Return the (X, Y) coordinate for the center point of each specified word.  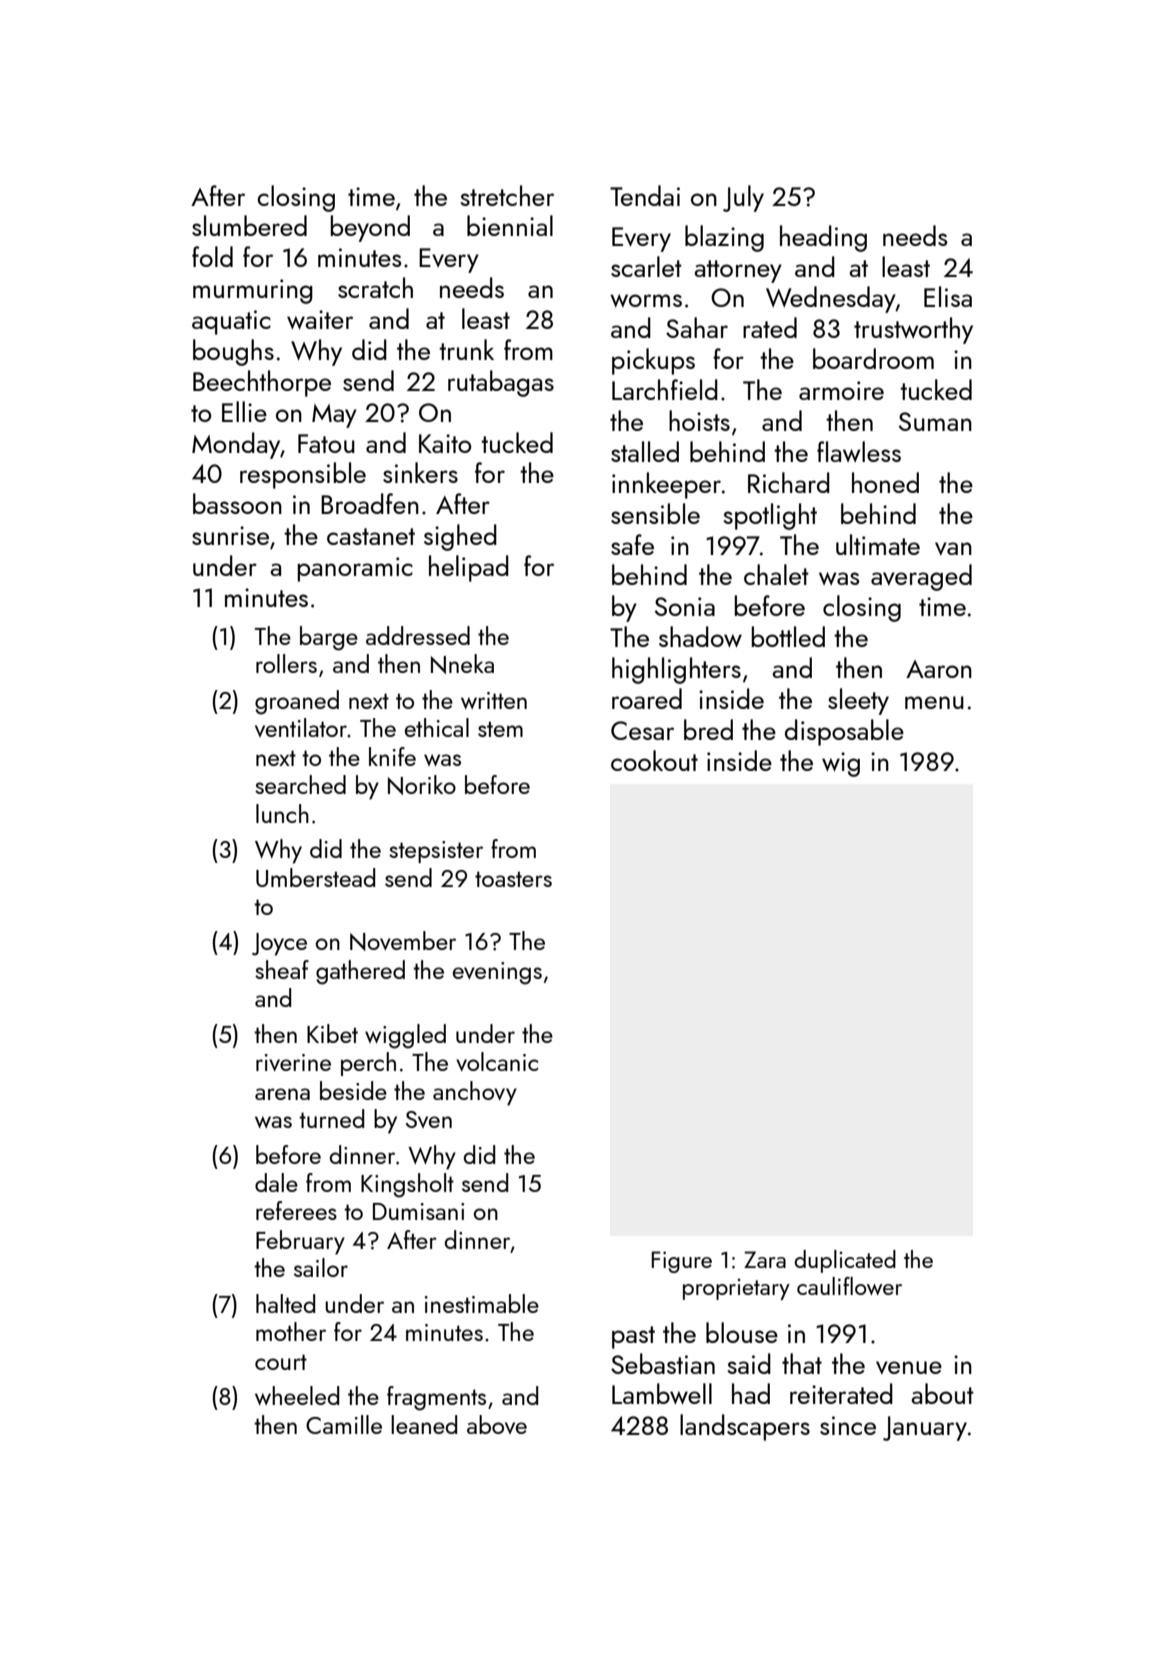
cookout (654, 760)
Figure (682, 1262)
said (749, 1363)
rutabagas (501, 383)
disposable (844, 732)
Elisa (948, 296)
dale (276, 1182)
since (848, 1425)
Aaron (939, 669)
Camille (344, 1424)
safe (632, 544)
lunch (282, 813)
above (497, 1424)
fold (212, 256)
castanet (371, 536)
